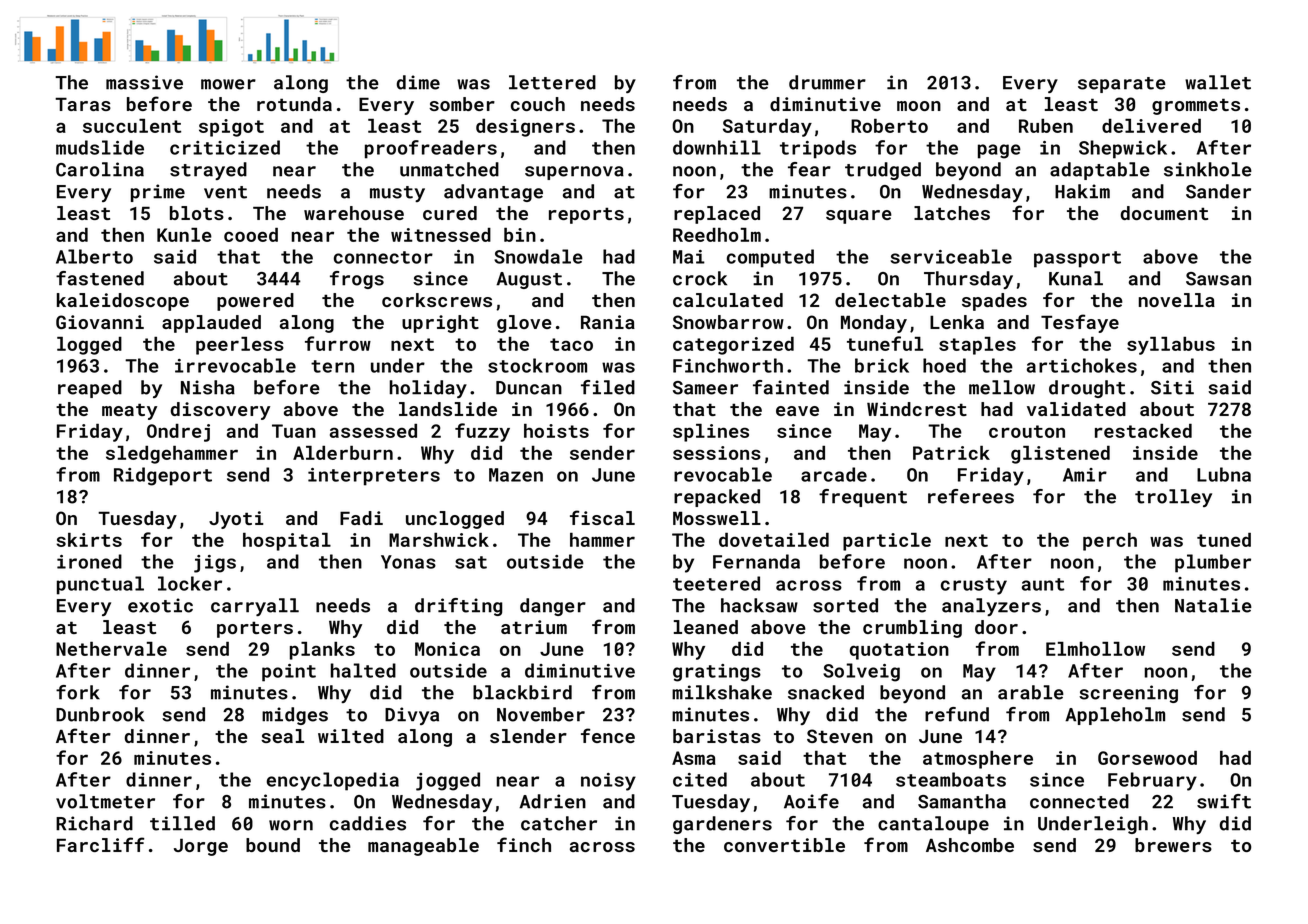 Image resolution: width=1308 pixels, height=924 pixels. I want to click on musty, so click(397, 194).
